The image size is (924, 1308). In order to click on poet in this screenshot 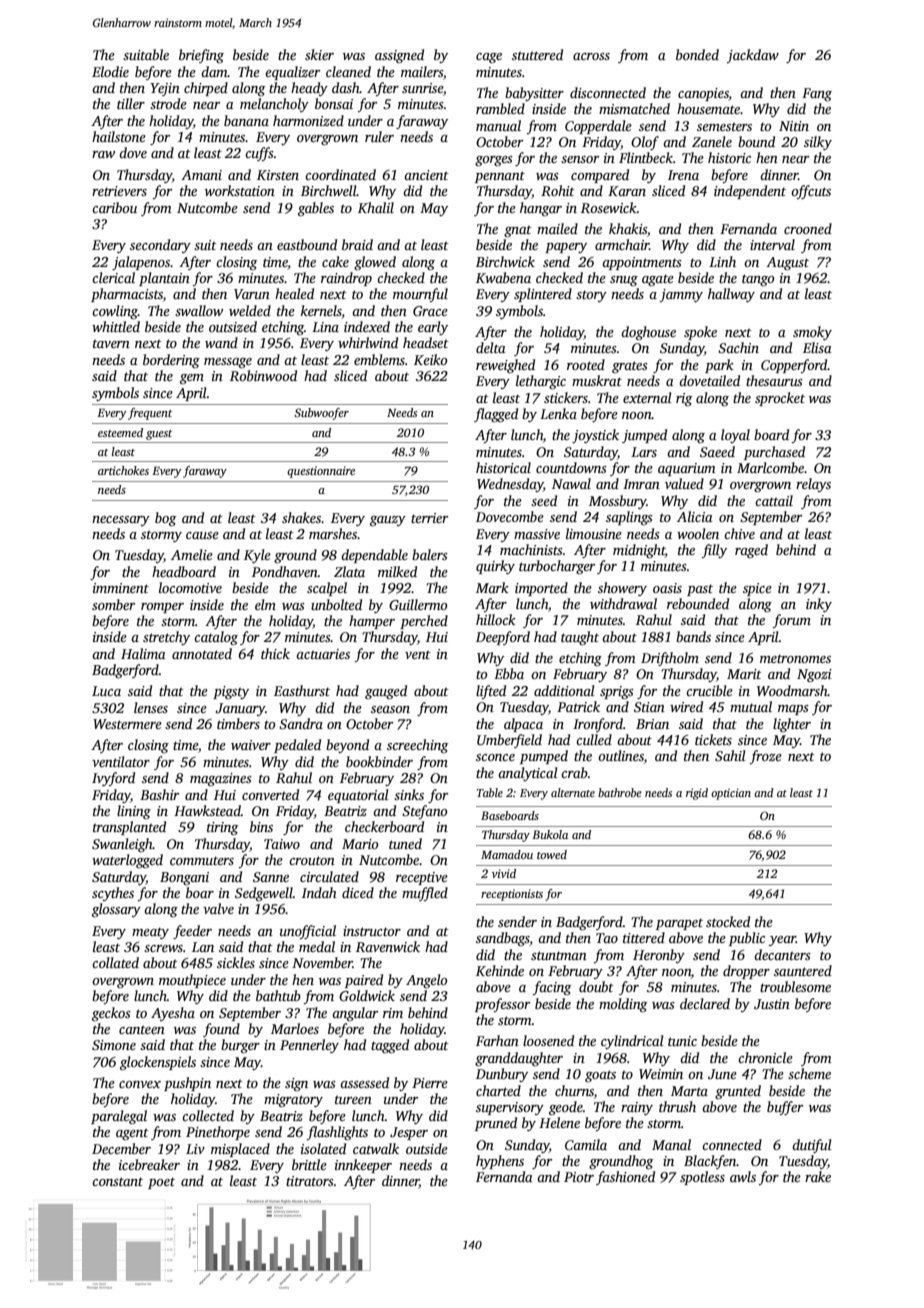, I will do `click(161, 1183)`.
